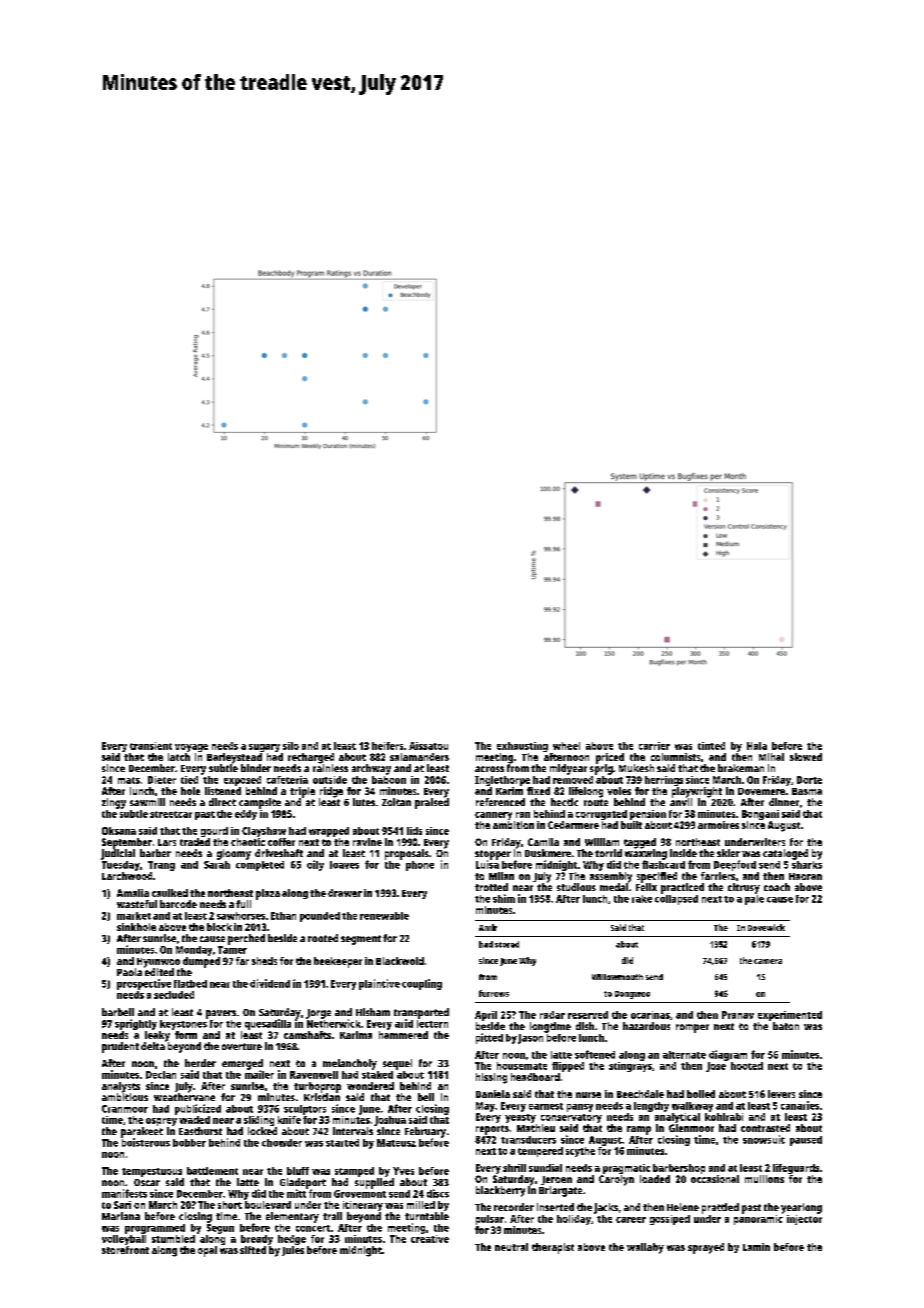  I want to click on weathervane, so click(184, 1097).
